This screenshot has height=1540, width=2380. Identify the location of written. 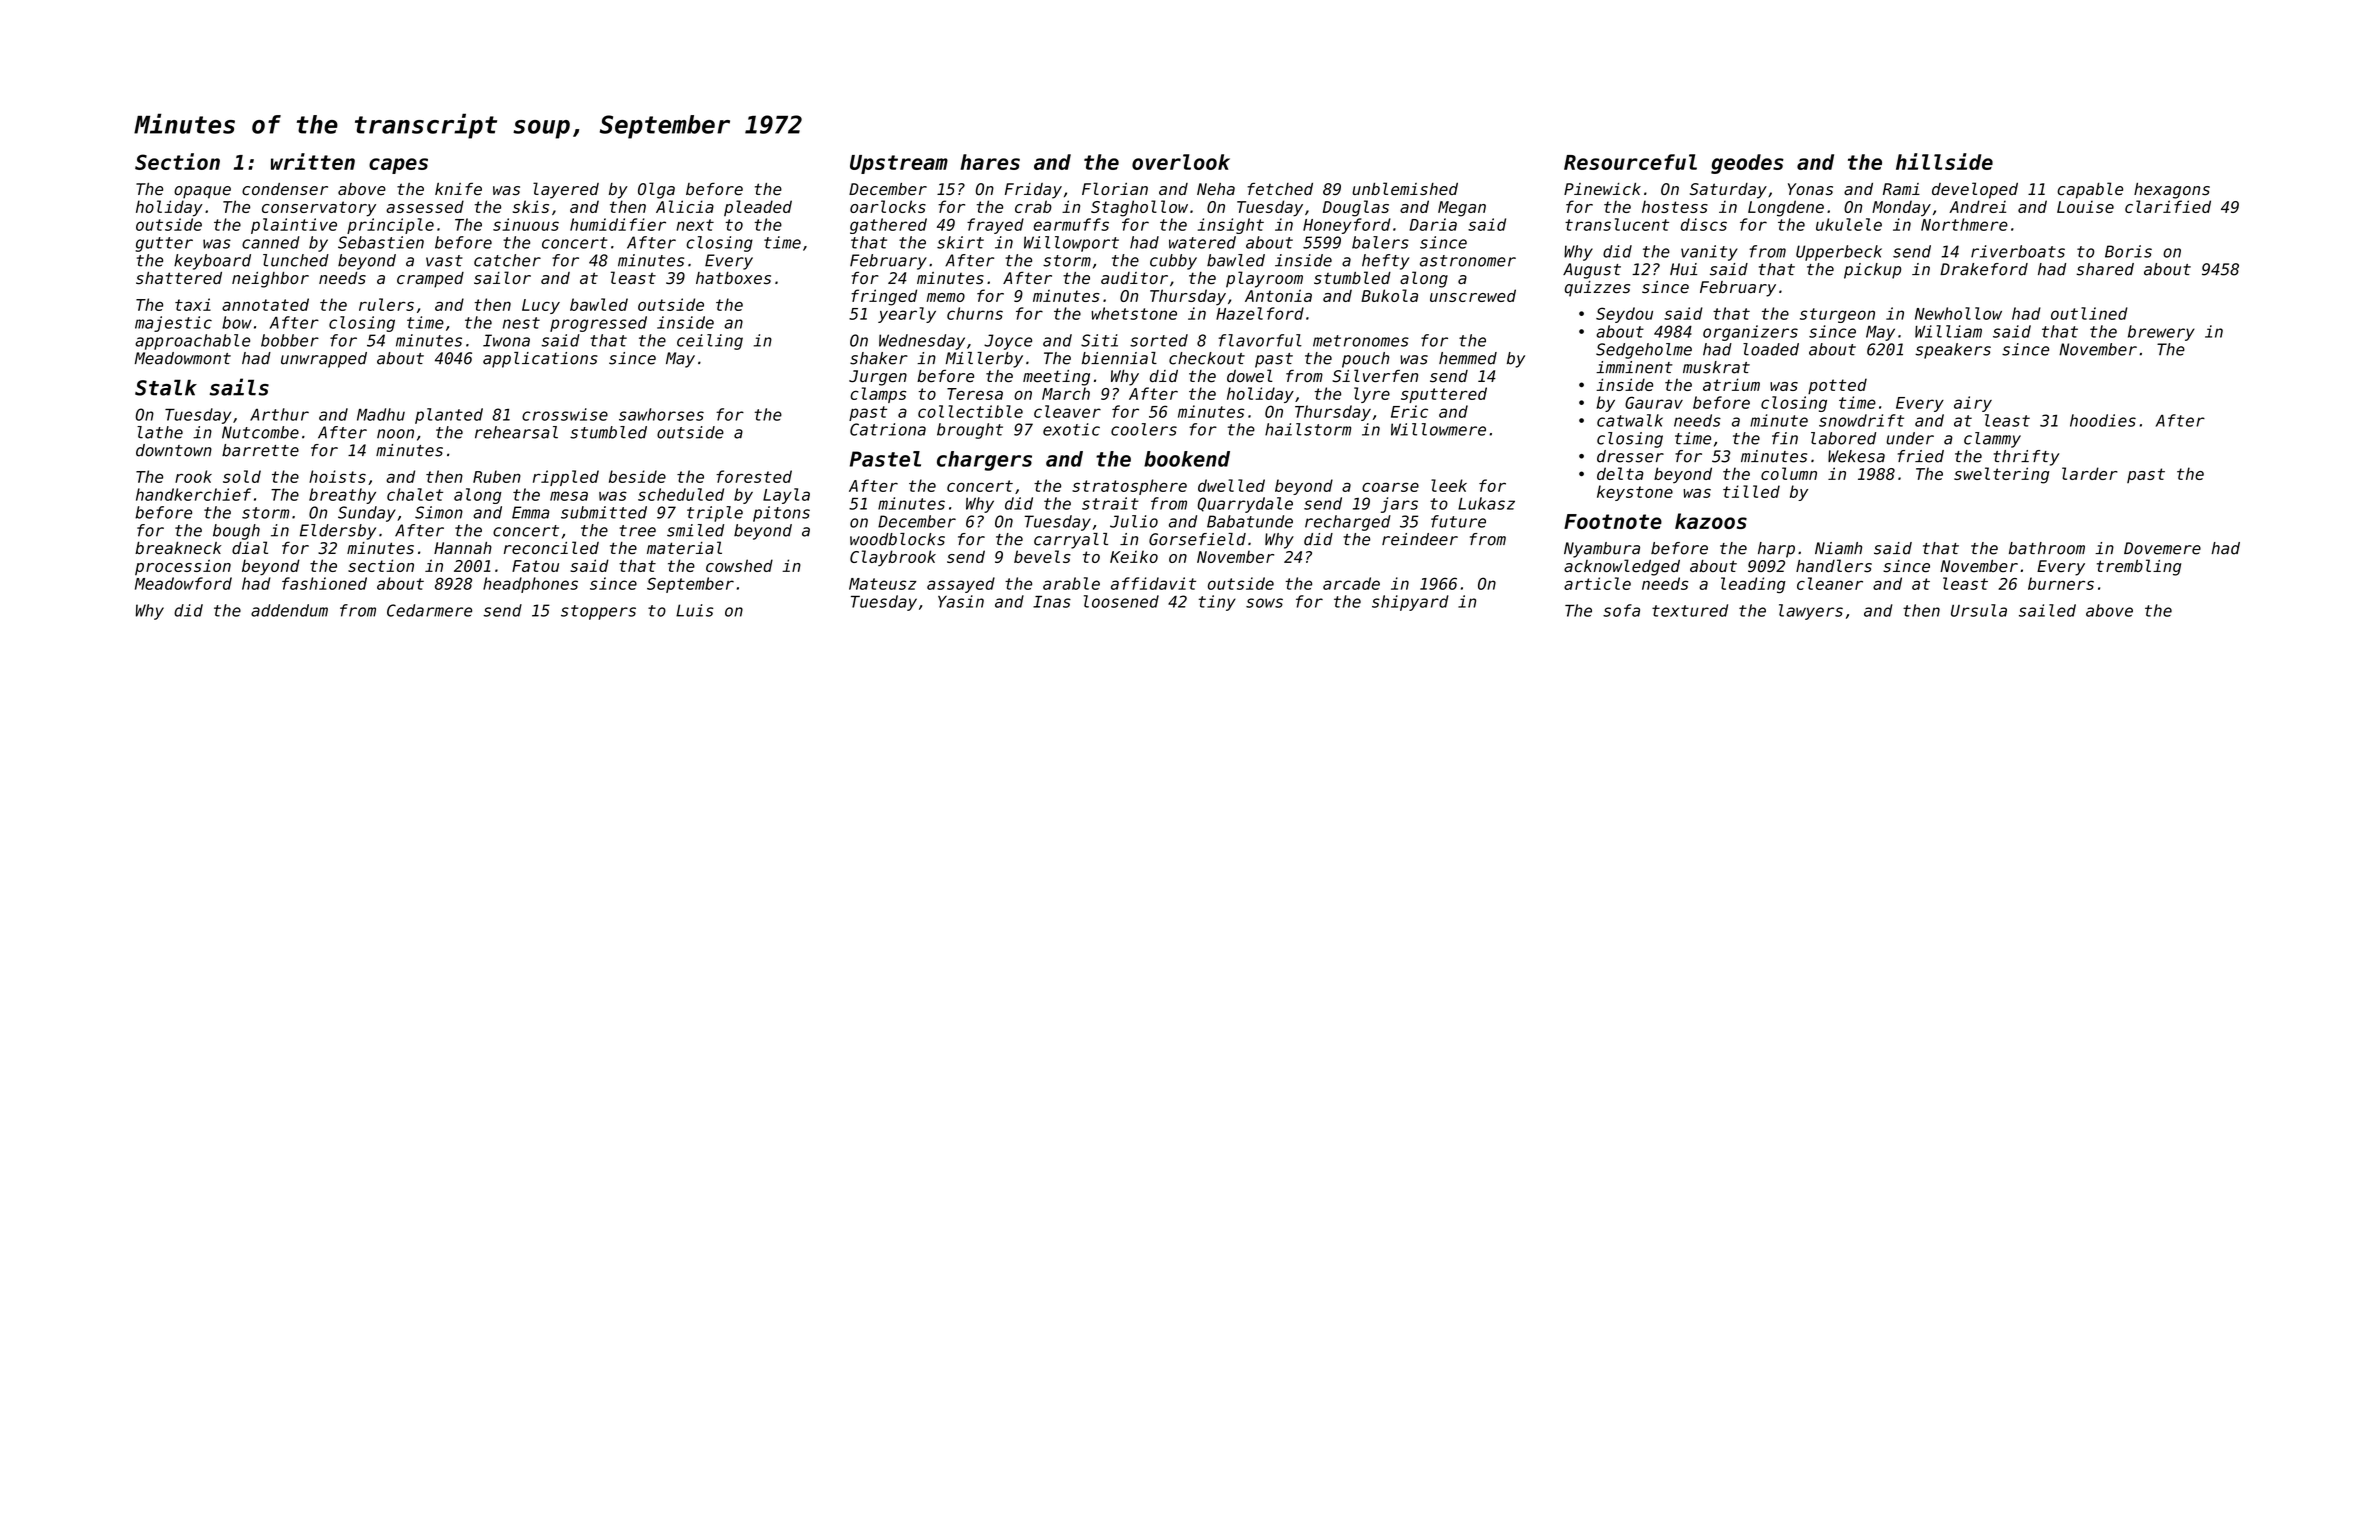
(313, 161).
